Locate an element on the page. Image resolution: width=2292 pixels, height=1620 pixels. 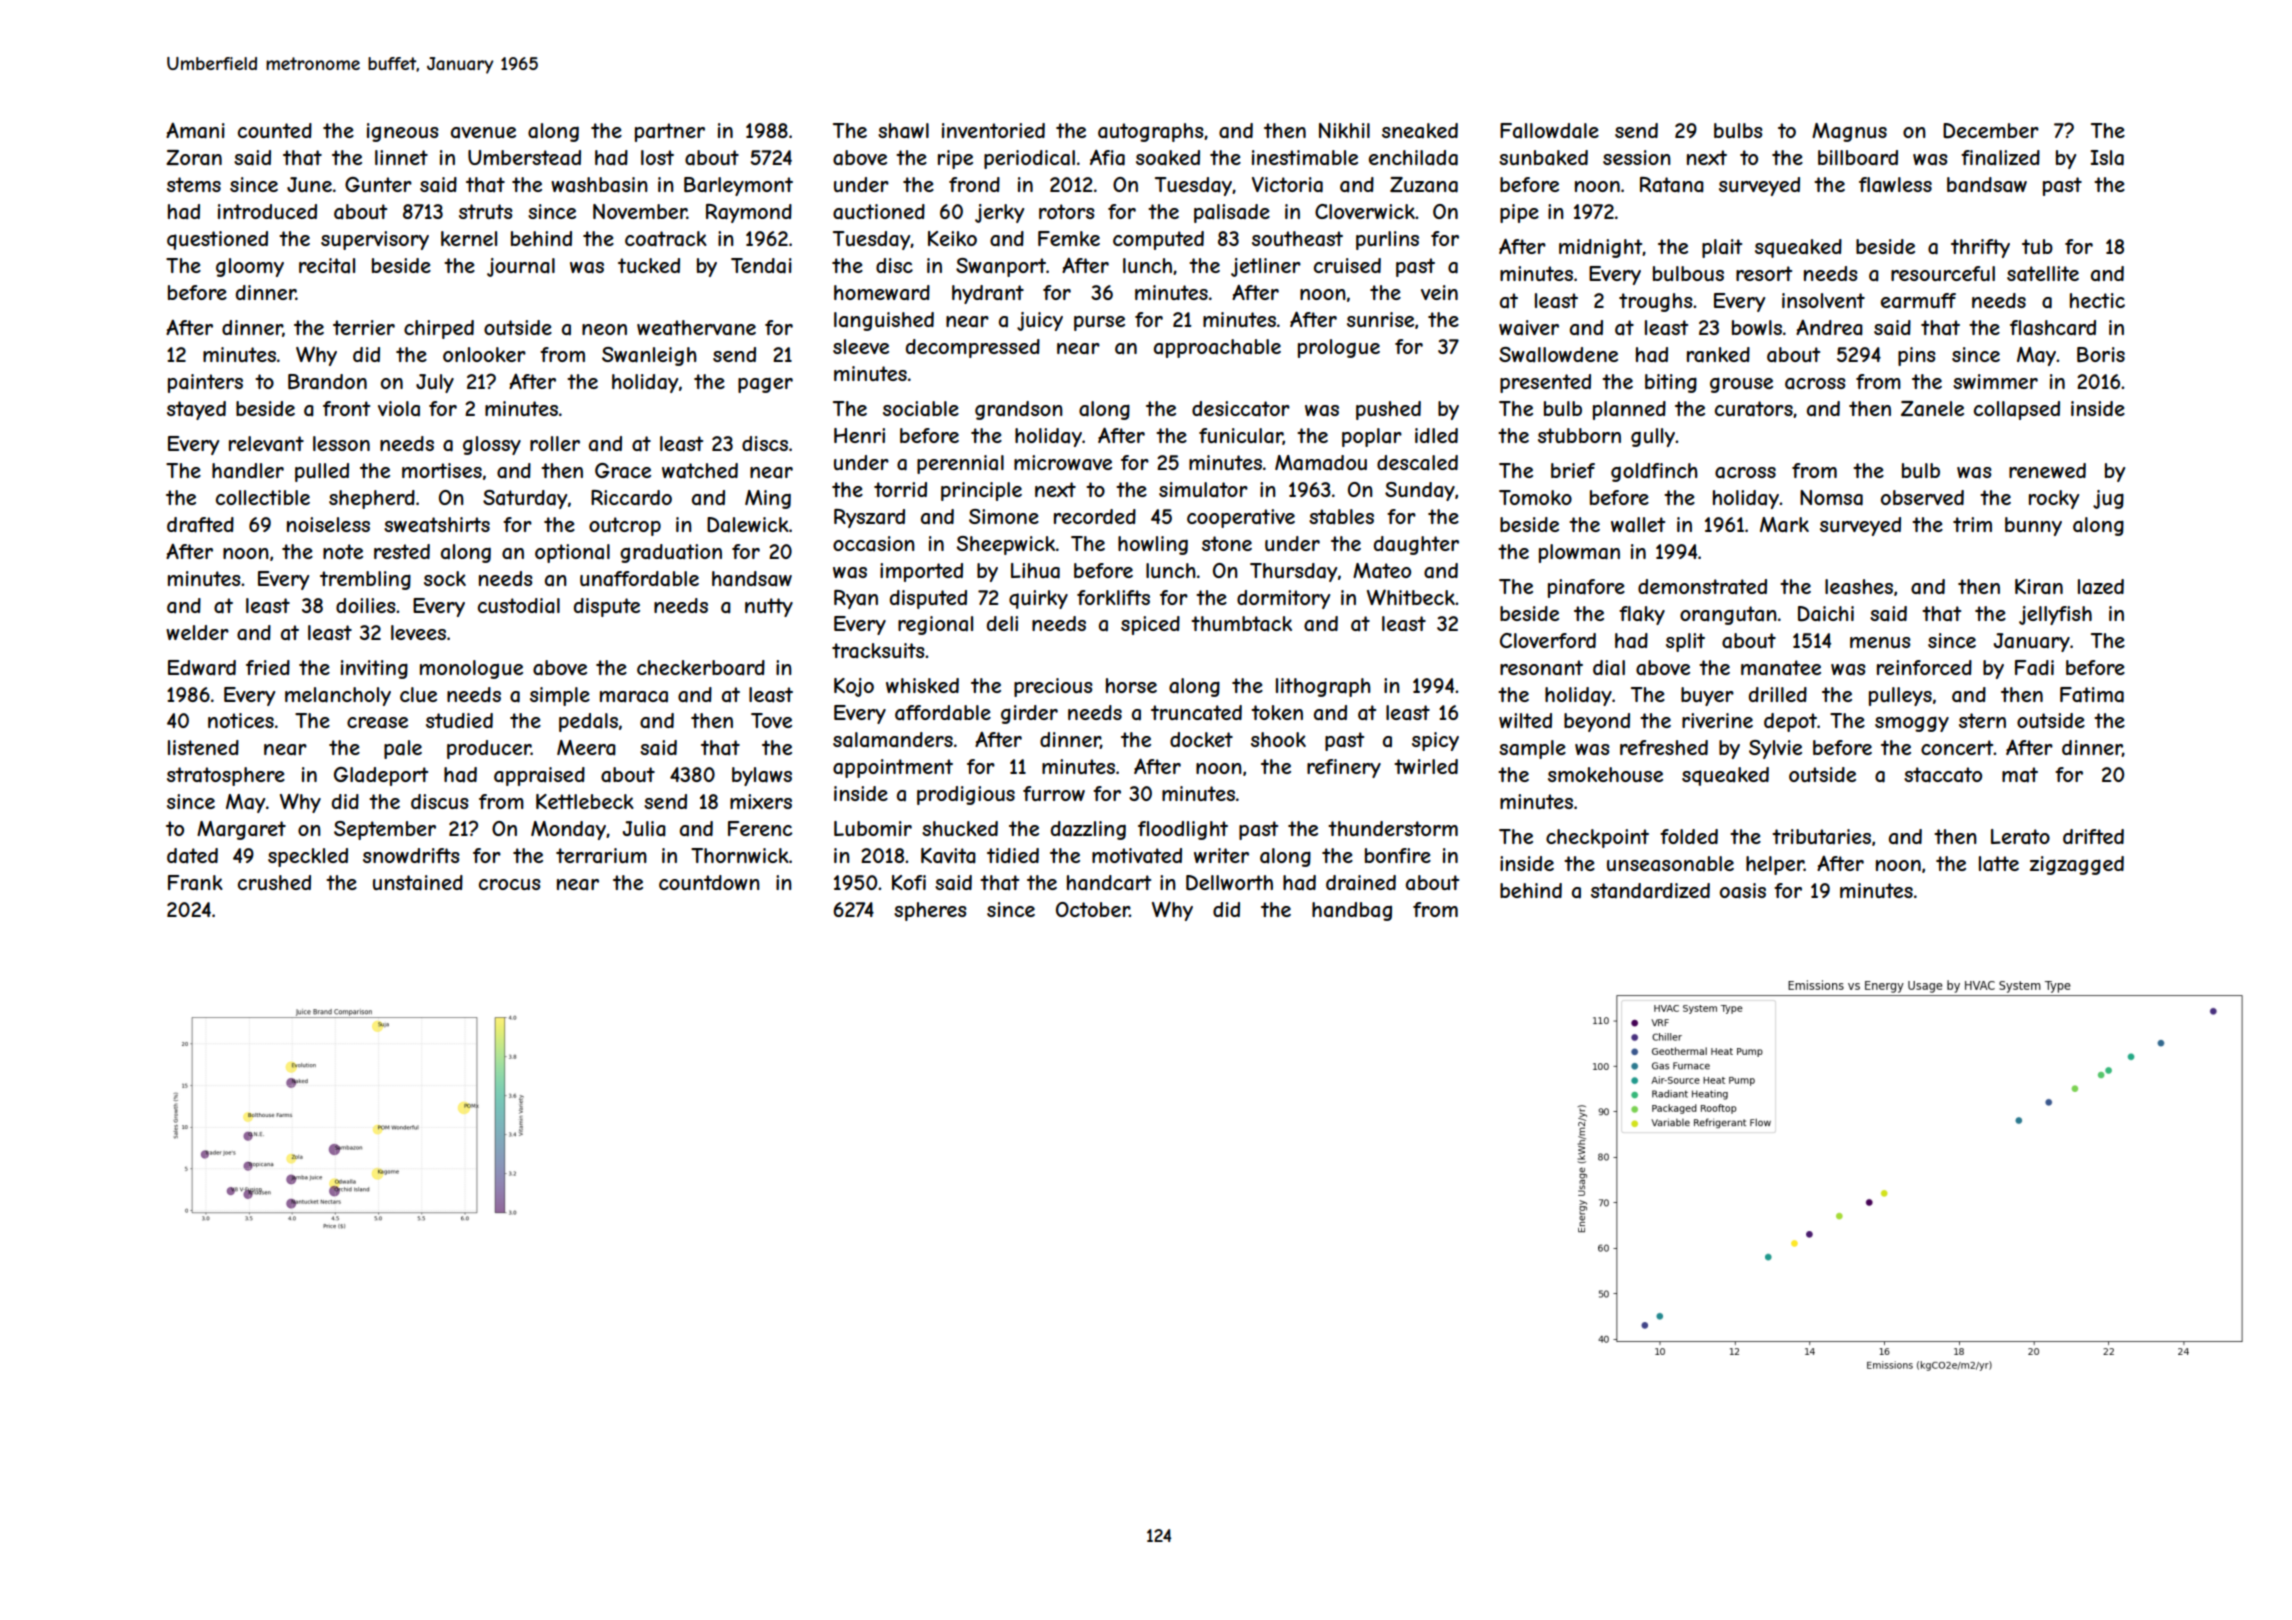
autographs is located at coordinates (1151, 132).
